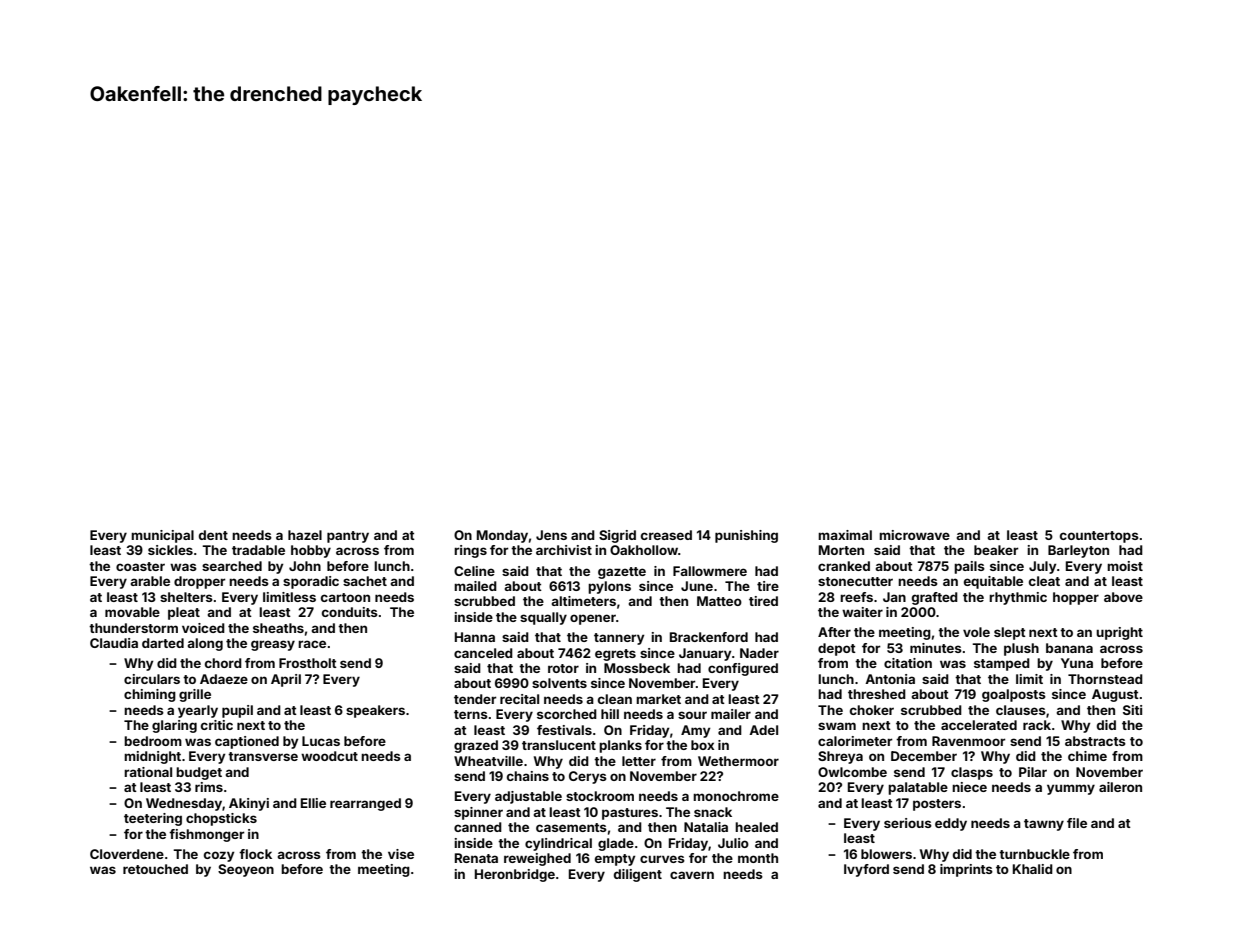 This document has height=952, width=1233. I want to click on mailed, so click(475, 586).
